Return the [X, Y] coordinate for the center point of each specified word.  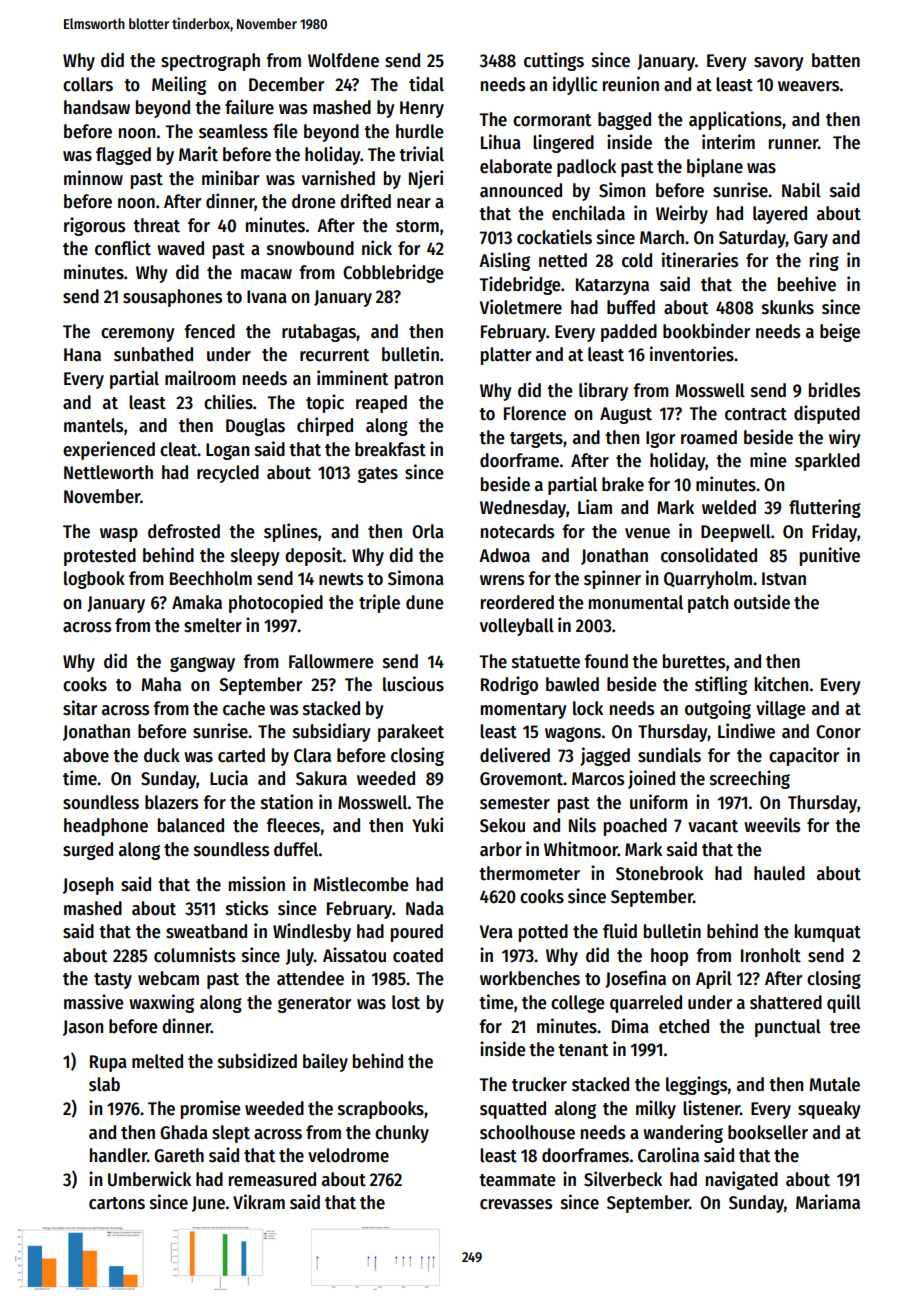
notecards [517, 531]
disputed [827, 414]
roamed [709, 437]
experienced [109, 450]
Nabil [801, 190]
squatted [513, 1110]
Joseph [88, 886]
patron [419, 381]
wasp [119, 535]
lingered [563, 143]
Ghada [184, 1132]
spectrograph [210, 62]
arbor [501, 849]
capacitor [804, 756]
